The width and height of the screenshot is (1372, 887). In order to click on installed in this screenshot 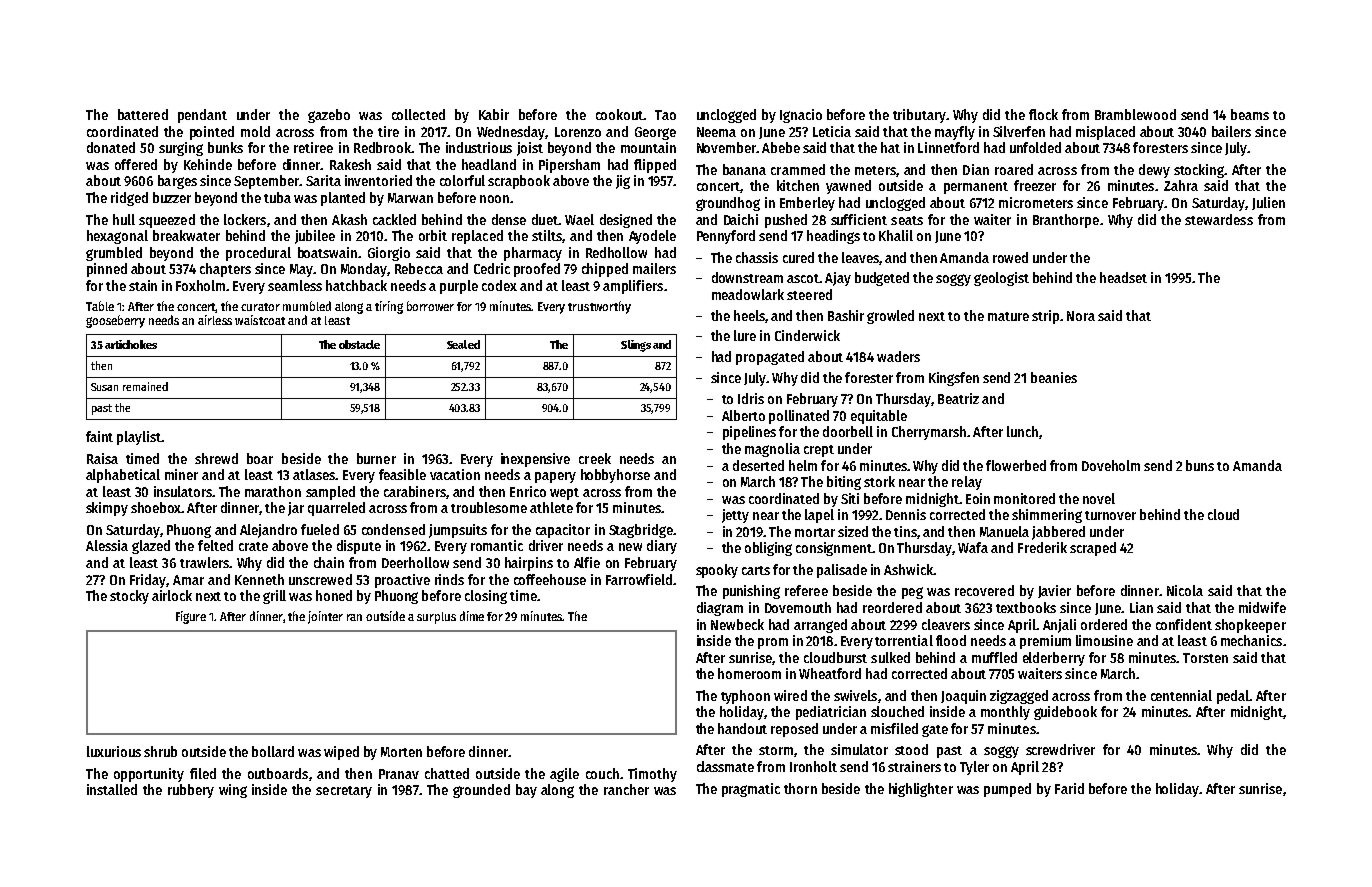, I will do `click(112, 789)`.
